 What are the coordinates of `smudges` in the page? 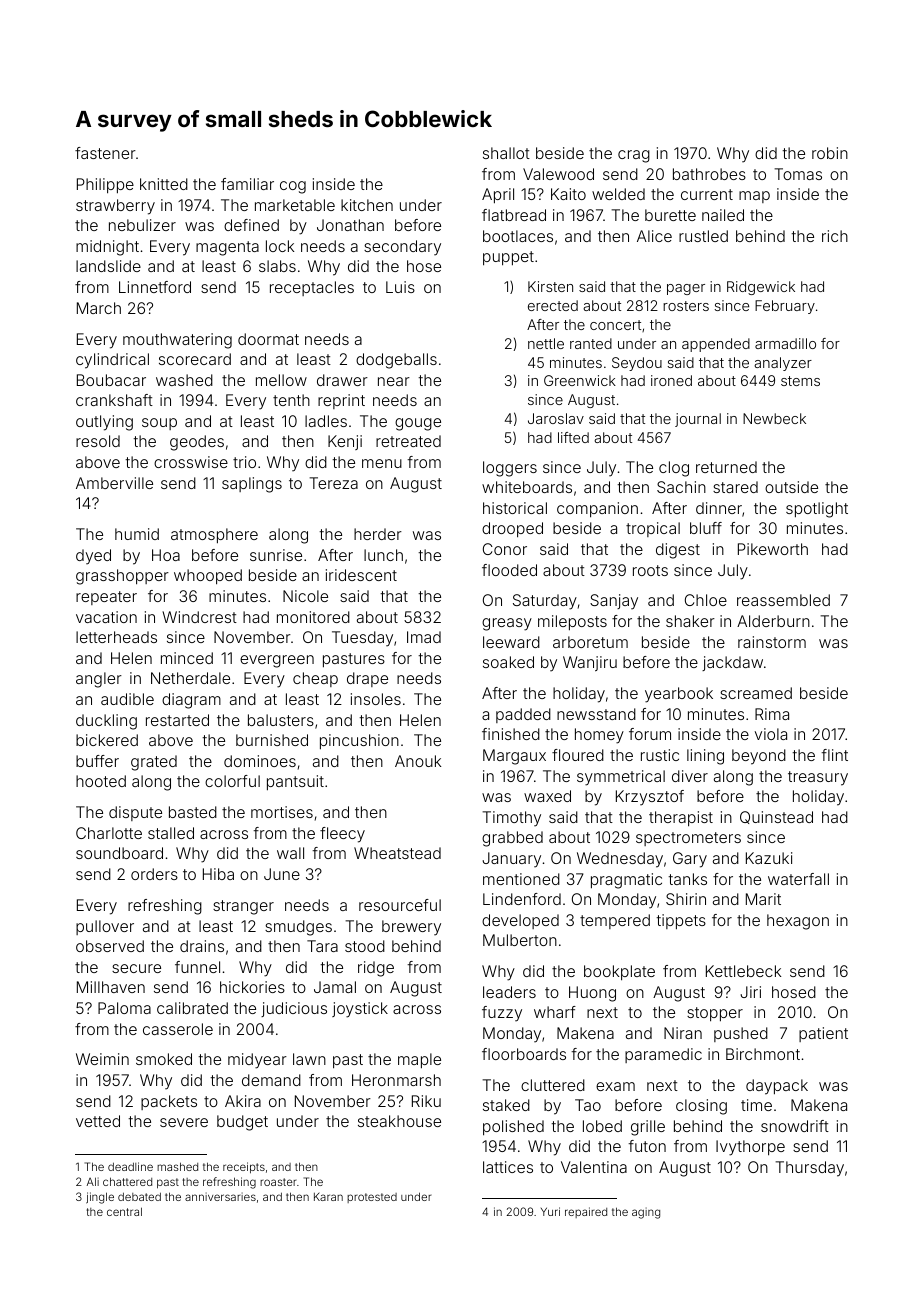 It's located at (298, 928).
